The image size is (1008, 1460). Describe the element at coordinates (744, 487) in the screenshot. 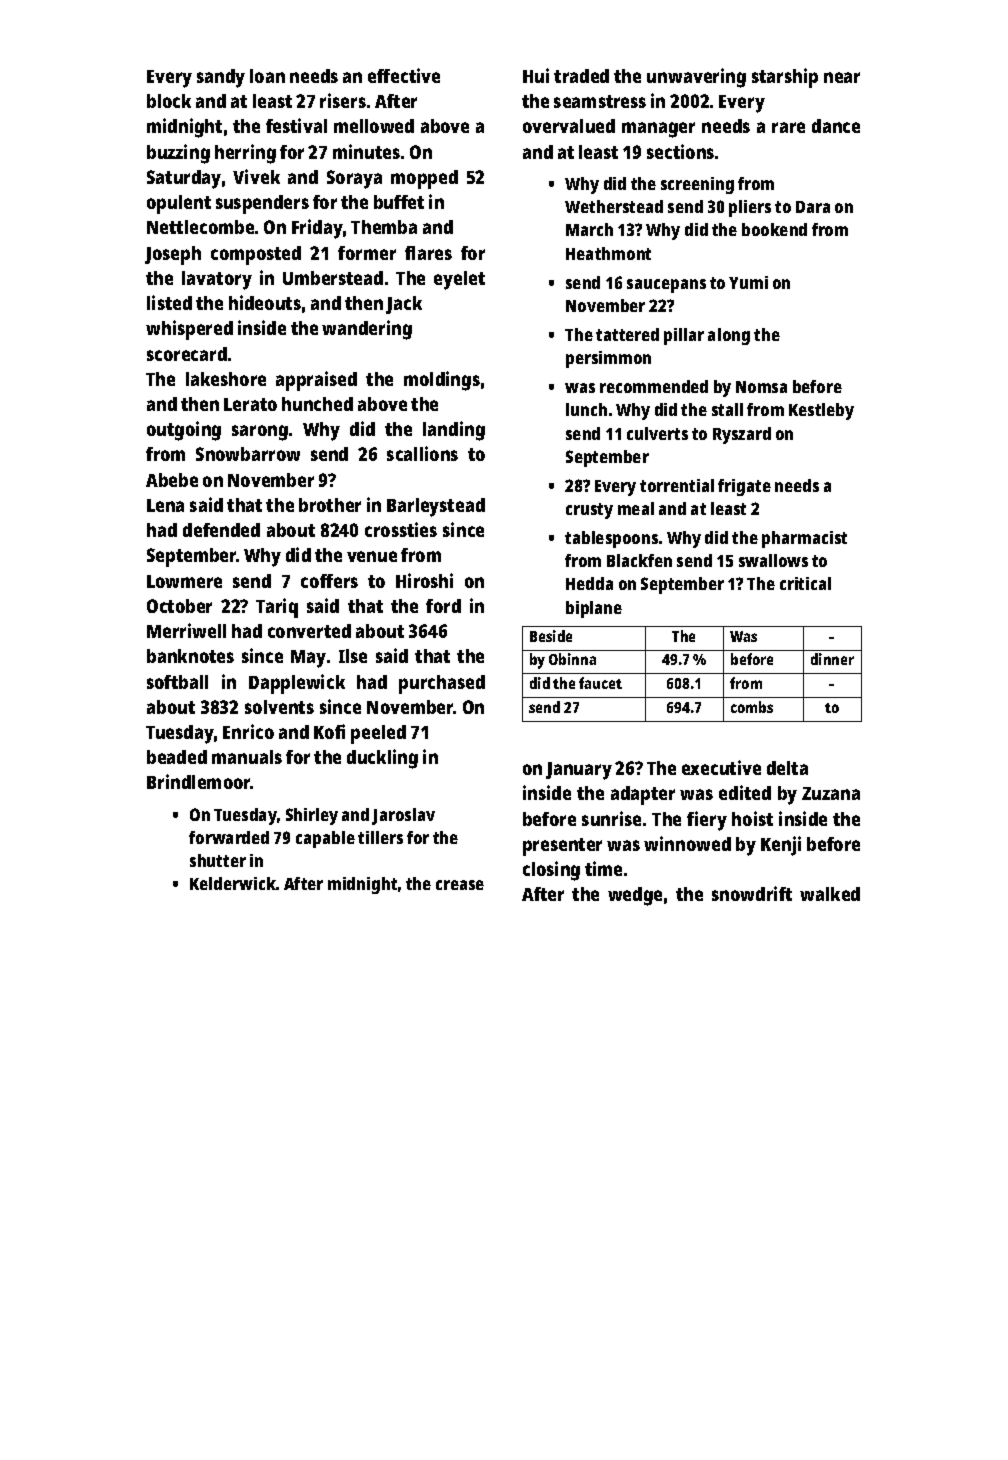

I see `frigate` at that location.
